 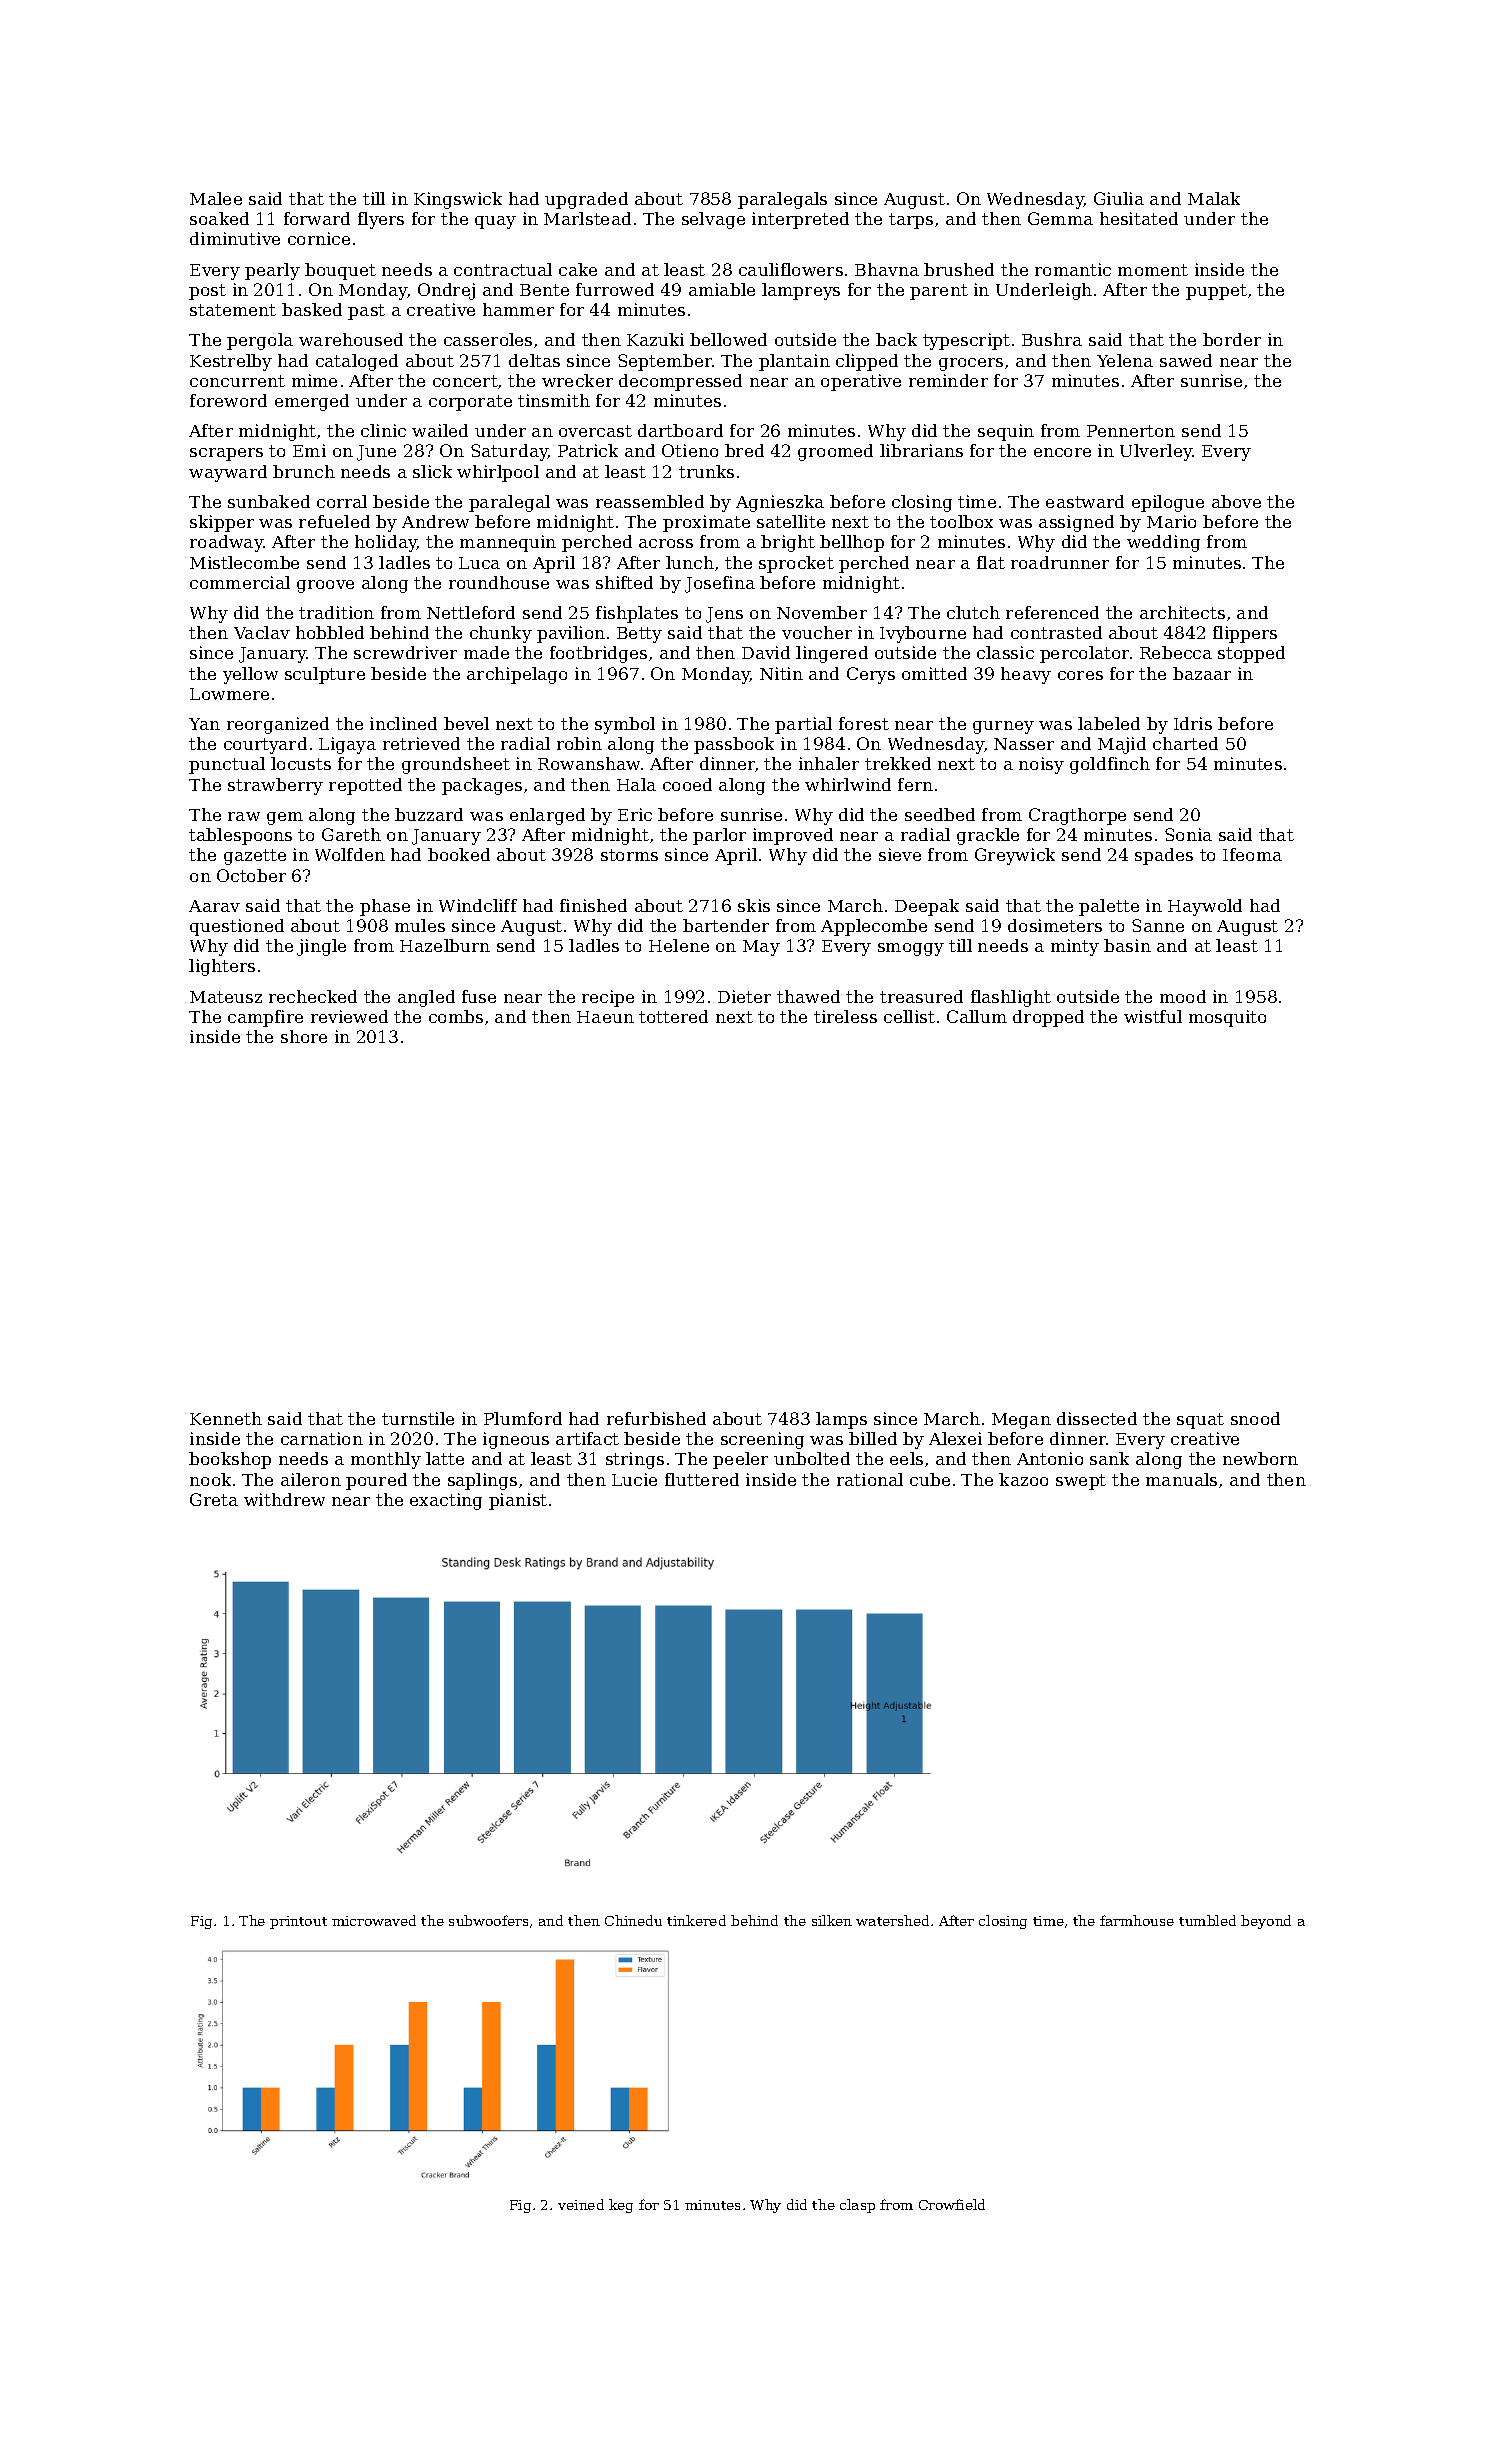 I want to click on bartender, so click(x=726, y=925).
